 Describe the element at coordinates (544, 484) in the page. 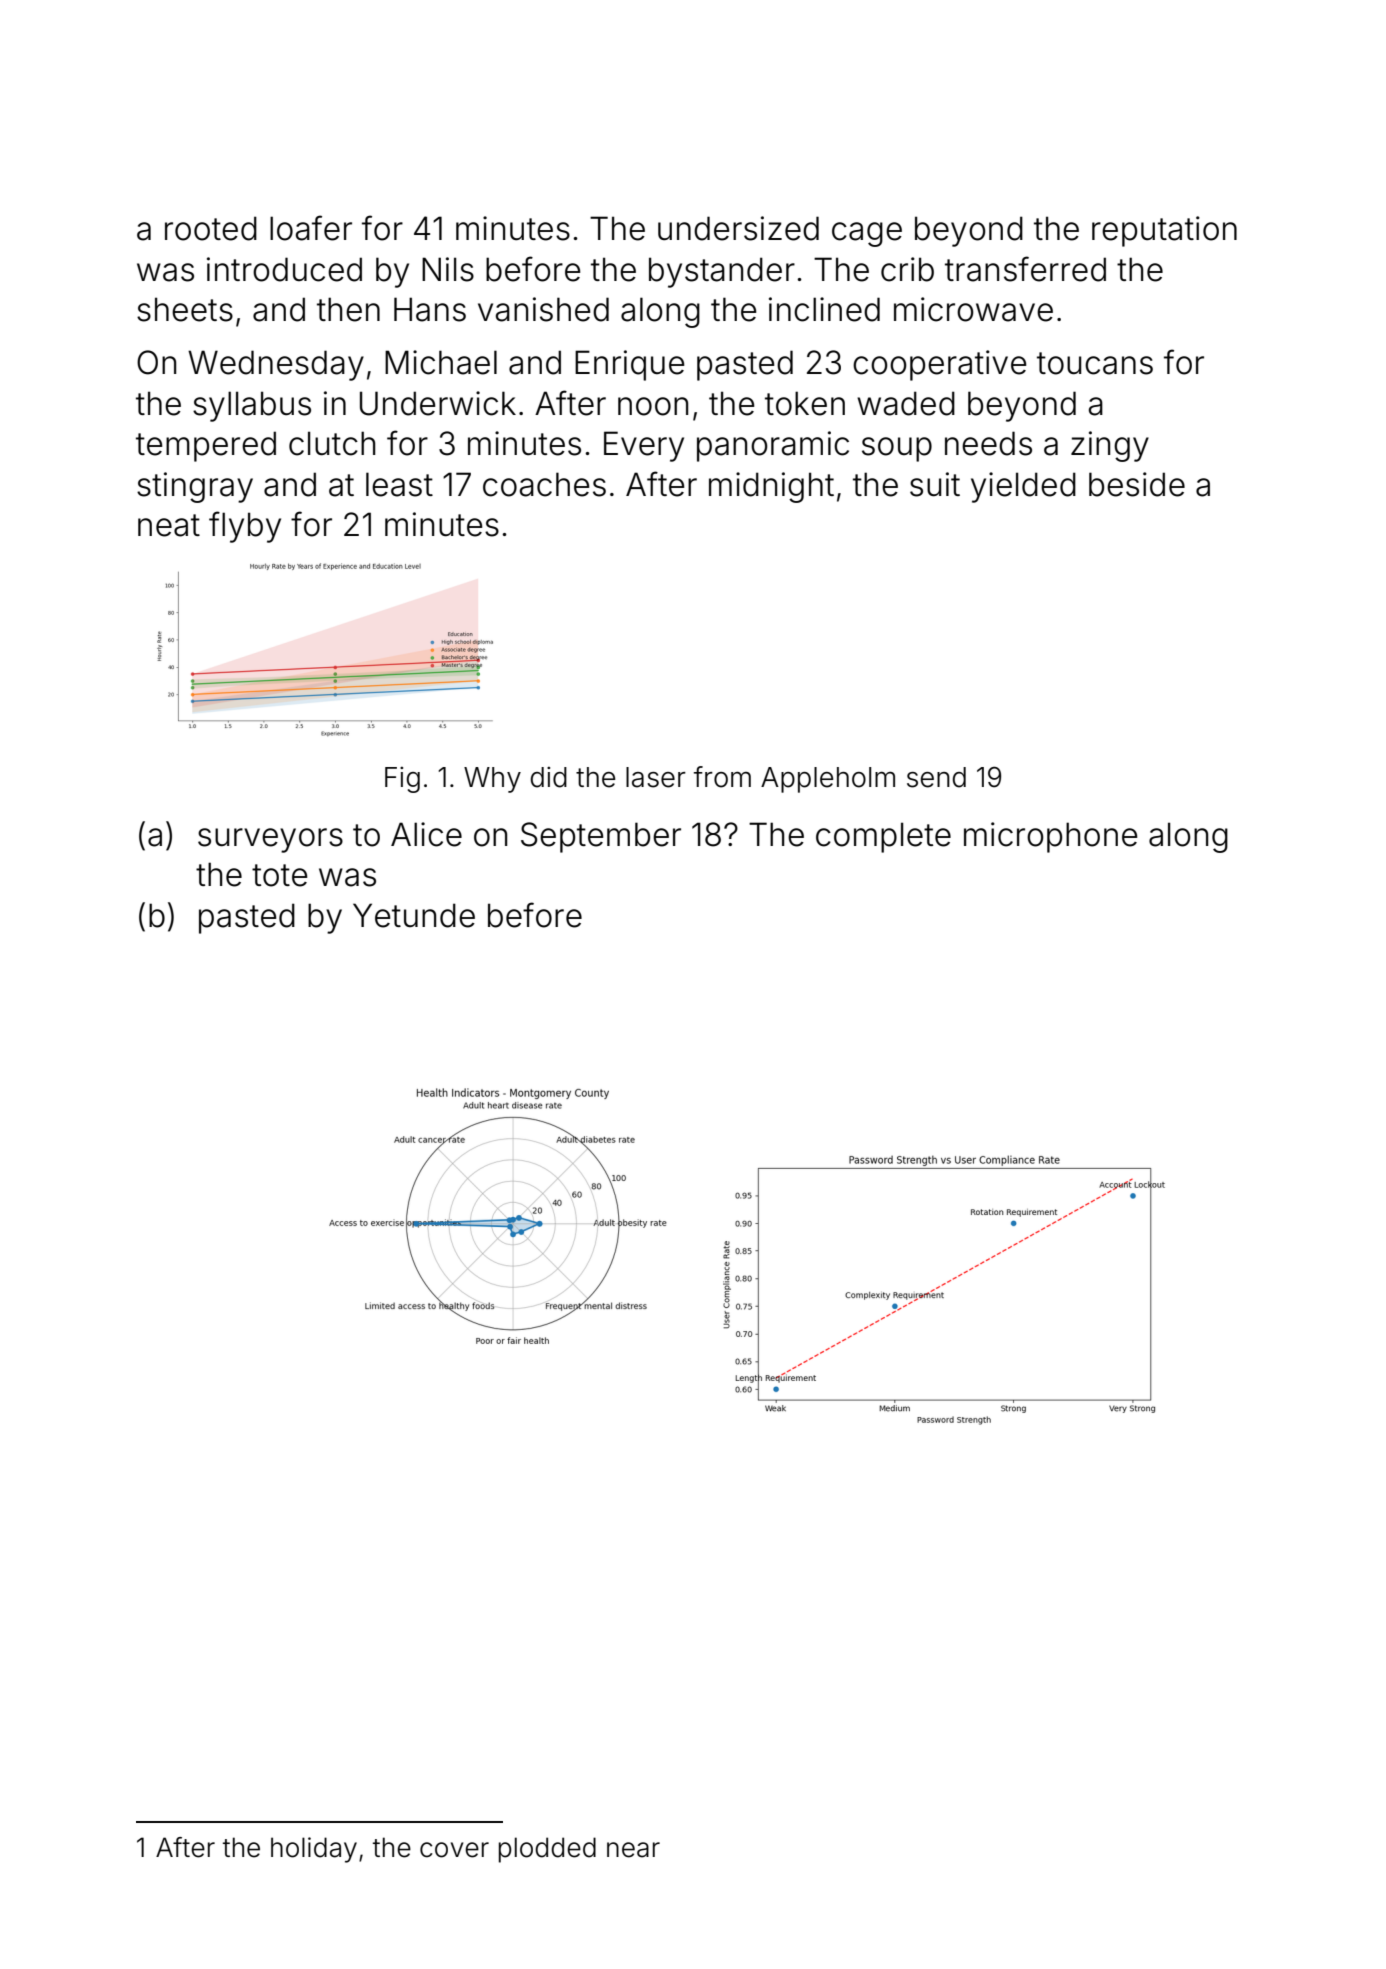

I see `coaches` at that location.
